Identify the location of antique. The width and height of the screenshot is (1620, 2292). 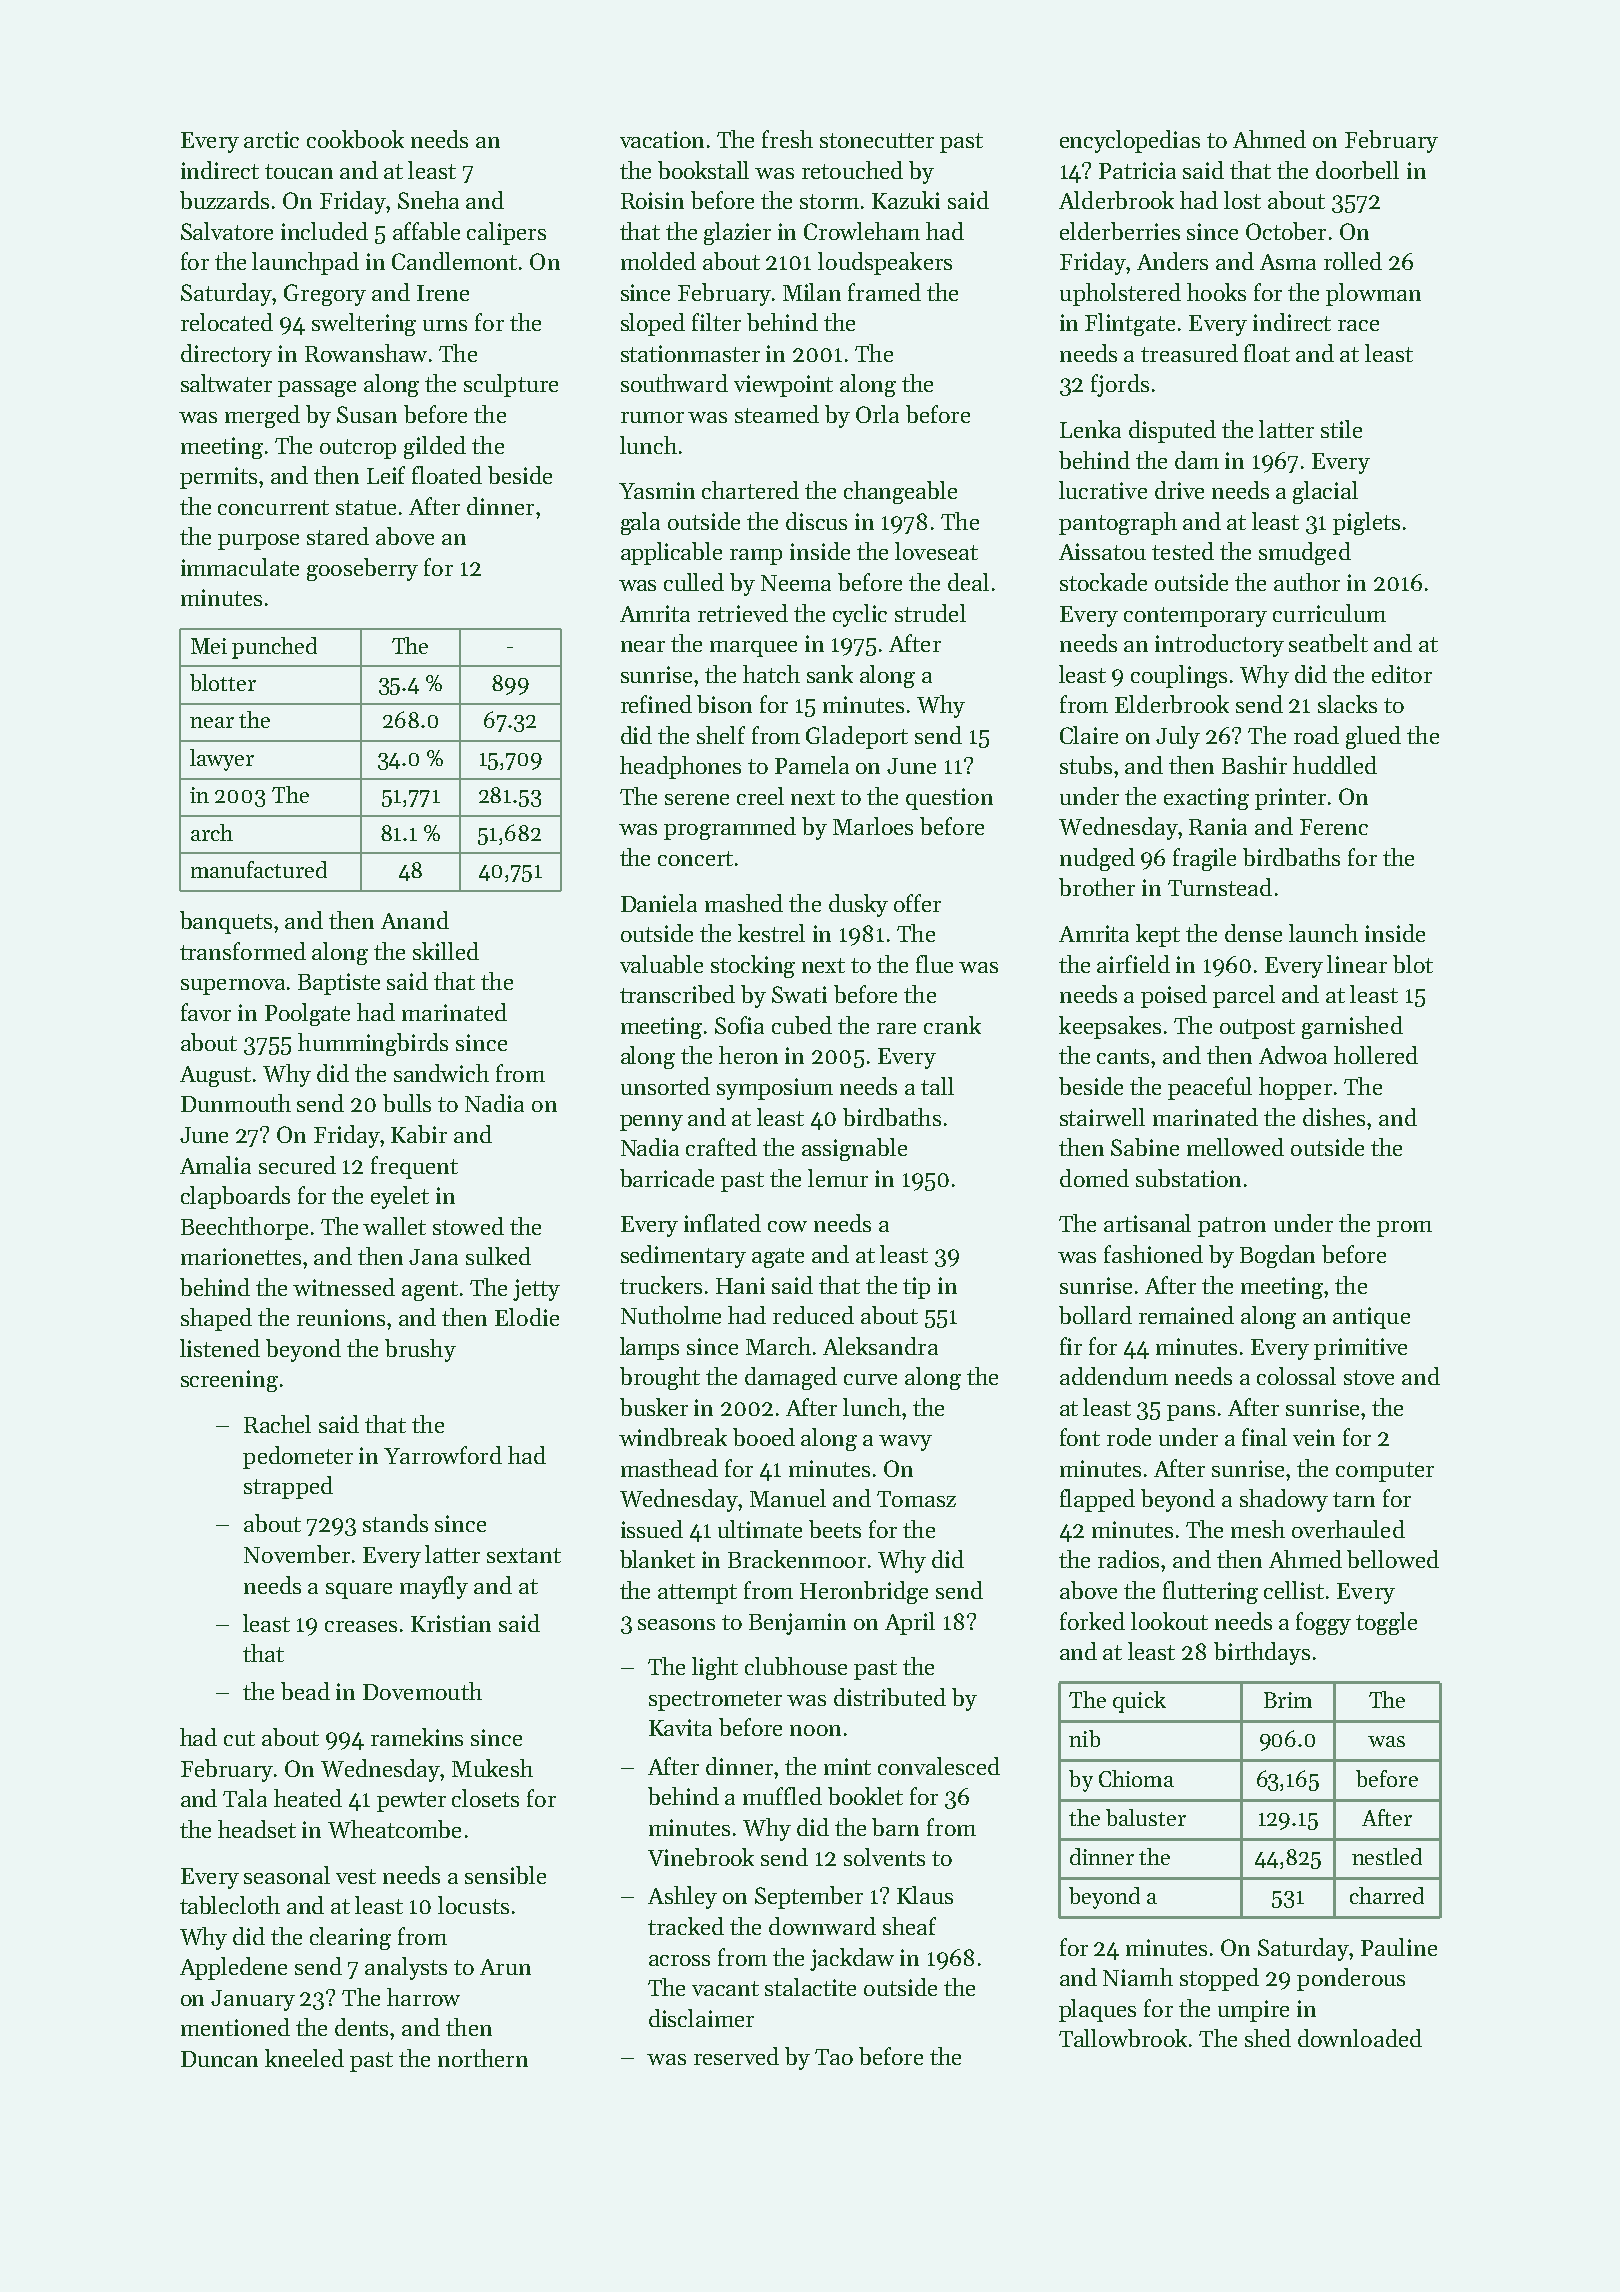
(1371, 1318).
